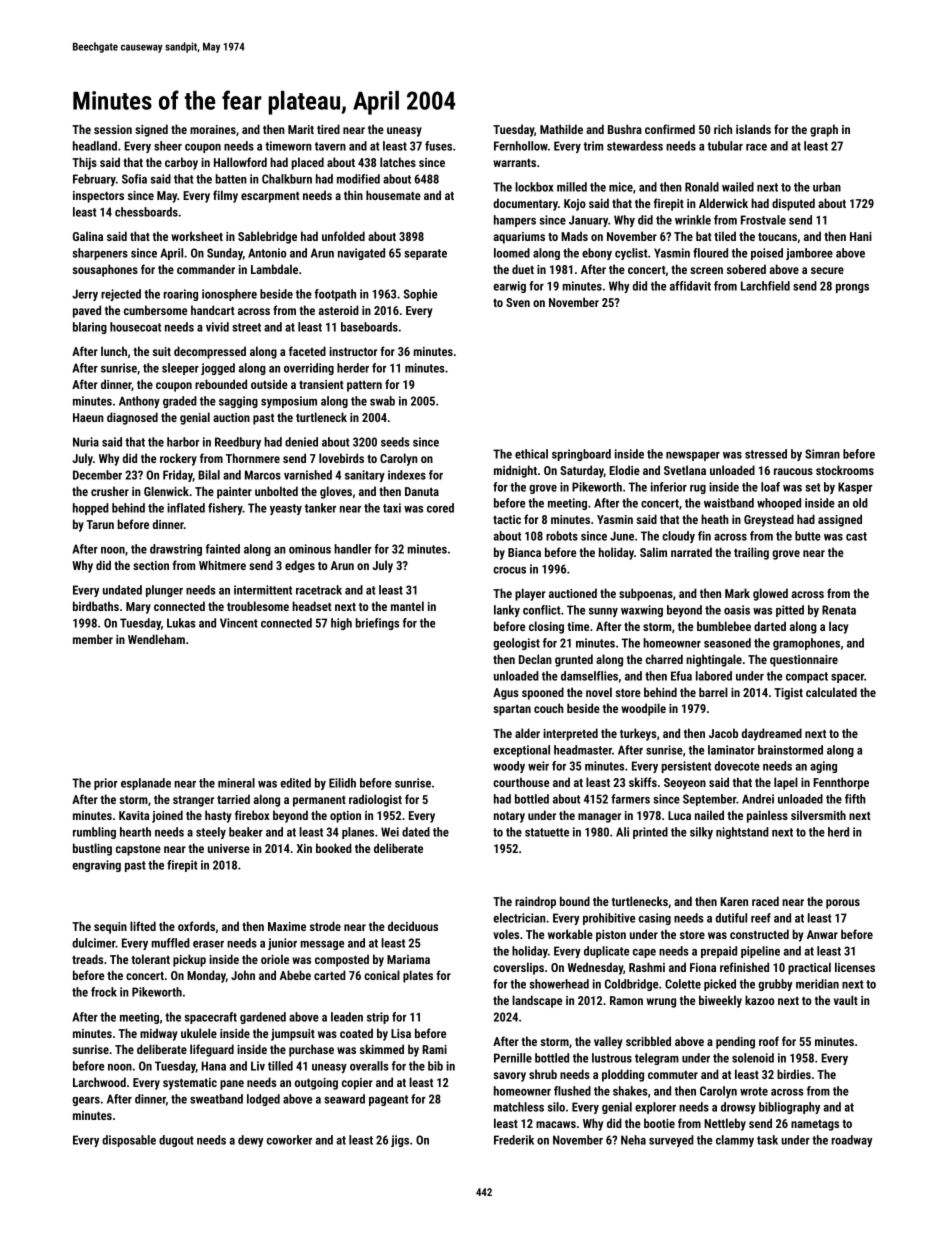  Describe the element at coordinates (420, 295) in the document. I see `Sophie` at that location.
